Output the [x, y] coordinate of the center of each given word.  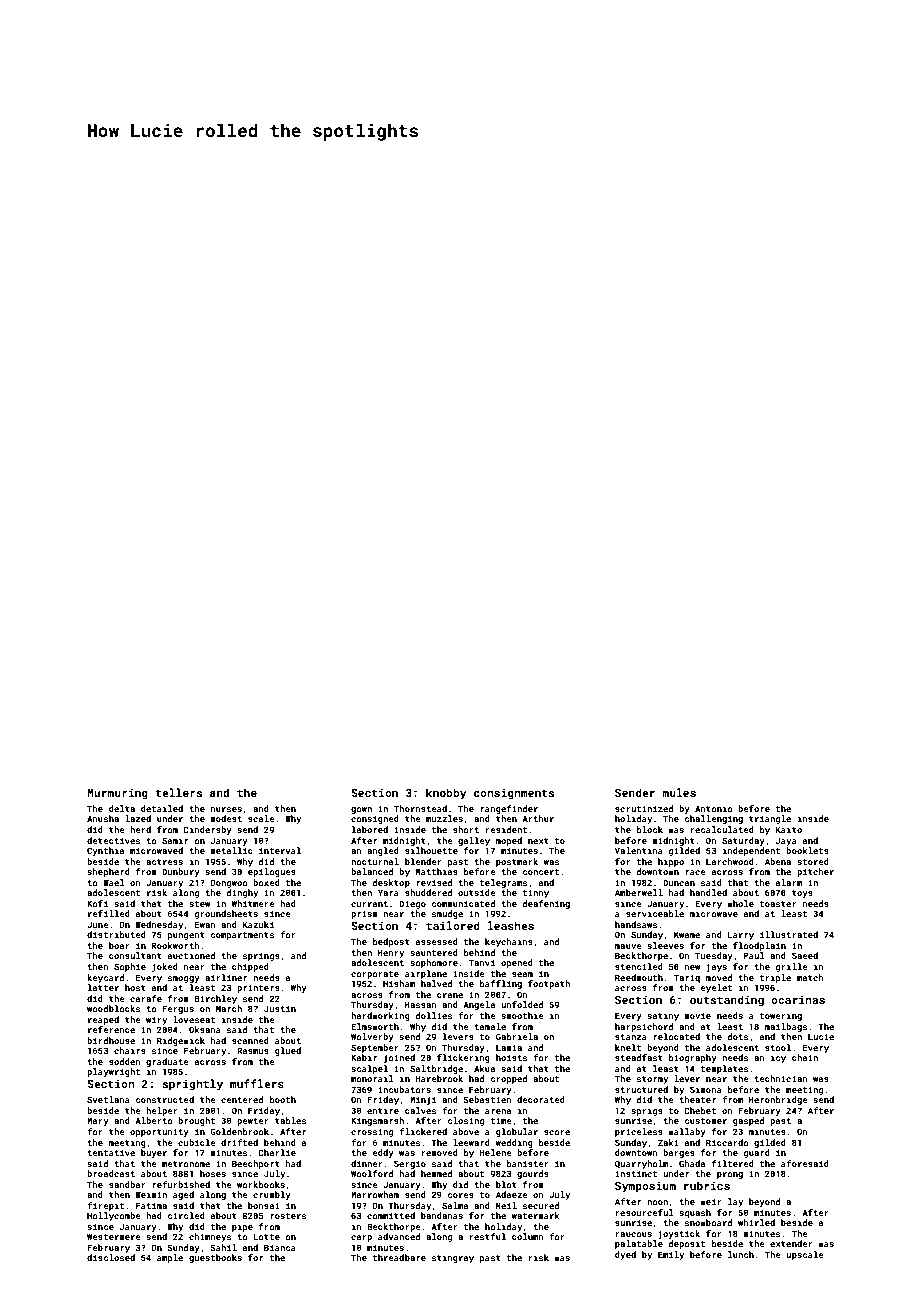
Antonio [714, 808]
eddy [383, 1153]
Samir [175, 840]
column [528, 1236]
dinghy [242, 893]
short [466, 829]
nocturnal [375, 861]
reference [111, 1029]
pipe [242, 1227]
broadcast [111, 1173]
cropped [509, 1079]
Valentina [639, 850]
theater [697, 1099]
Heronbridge [778, 1100]
